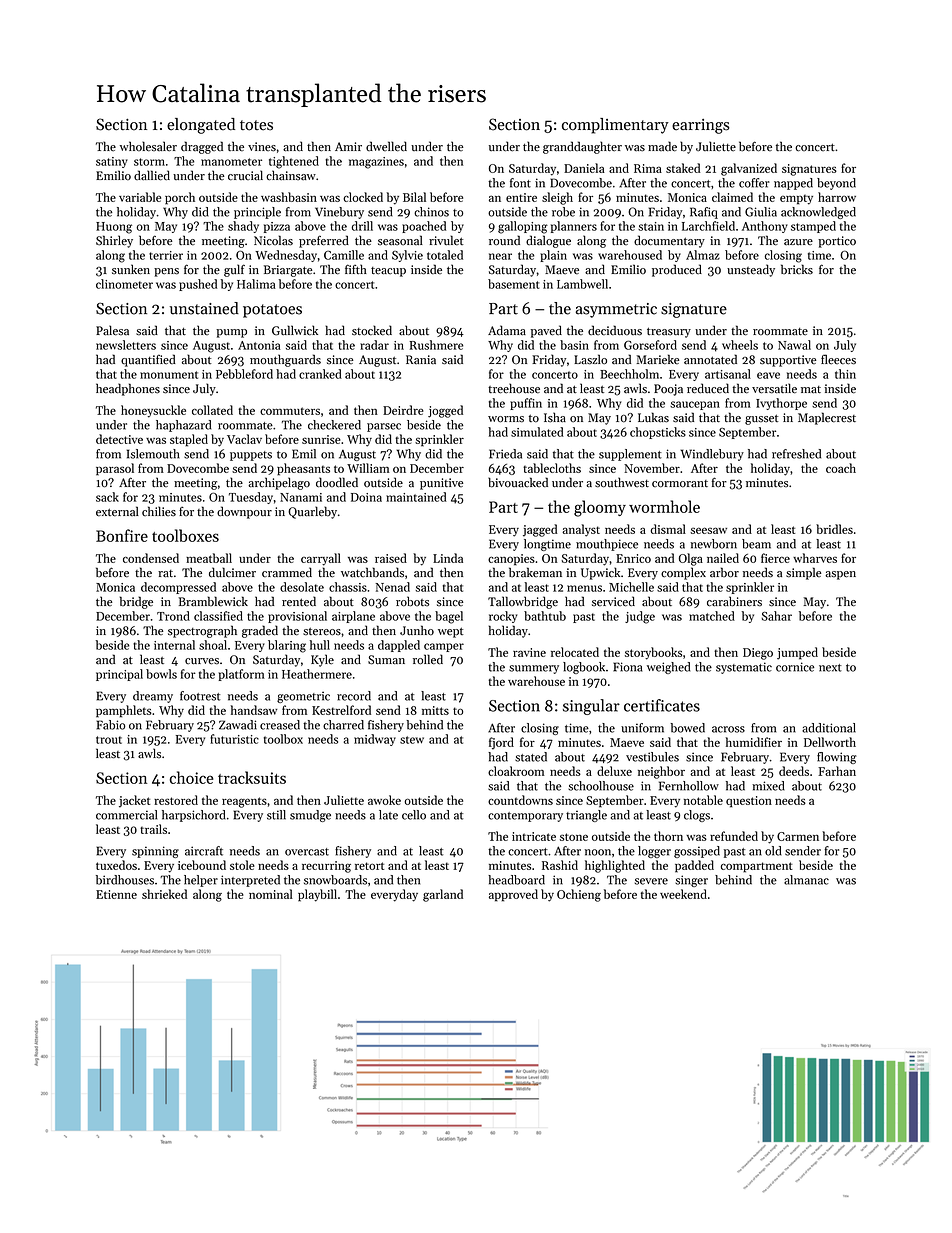 The image size is (952, 1233). What do you see at coordinates (252, 777) in the screenshot?
I see `tracksuits` at bounding box center [252, 777].
